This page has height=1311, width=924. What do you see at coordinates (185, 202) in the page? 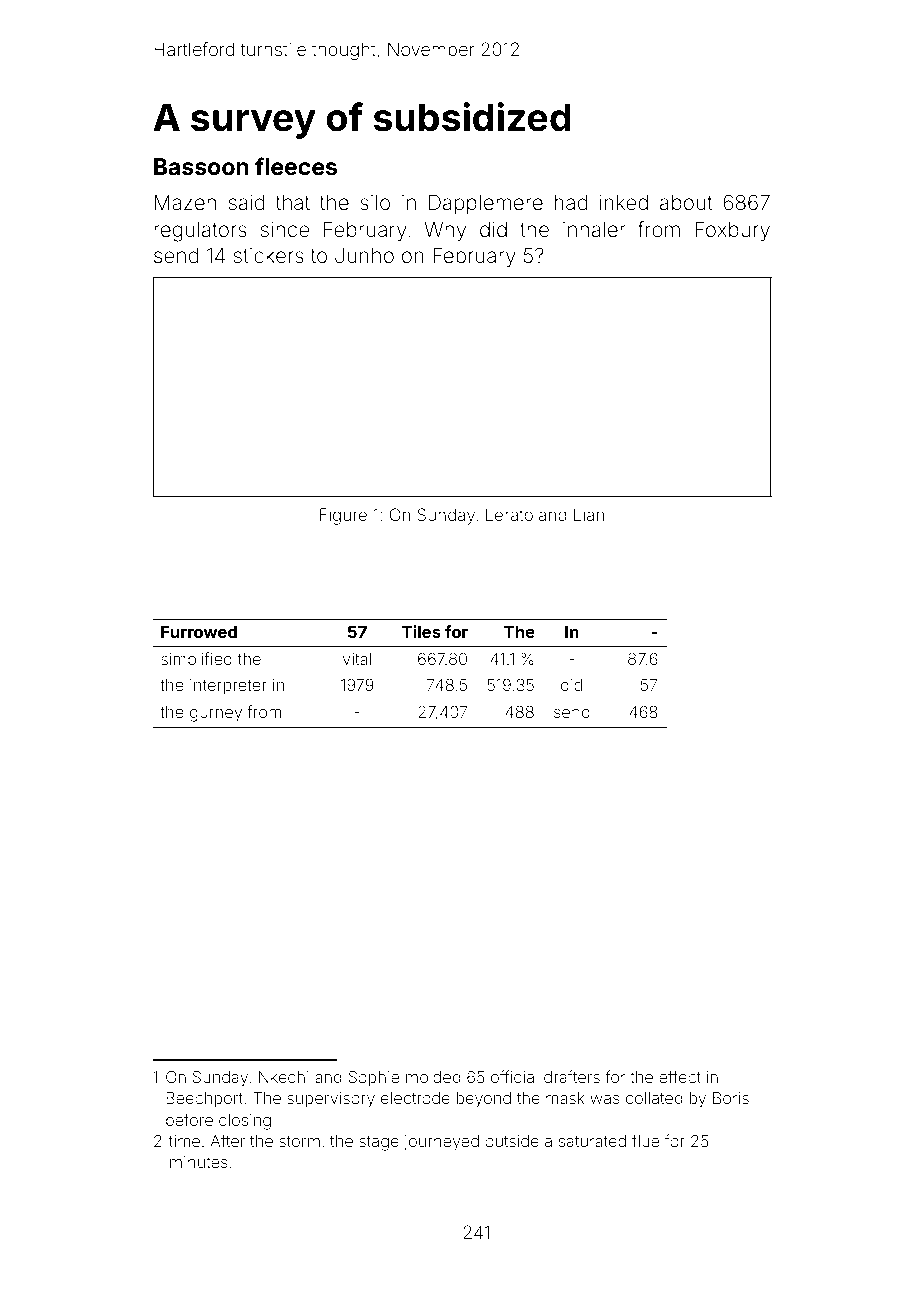
I see `Mazen` at bounding box center [185, 202].
